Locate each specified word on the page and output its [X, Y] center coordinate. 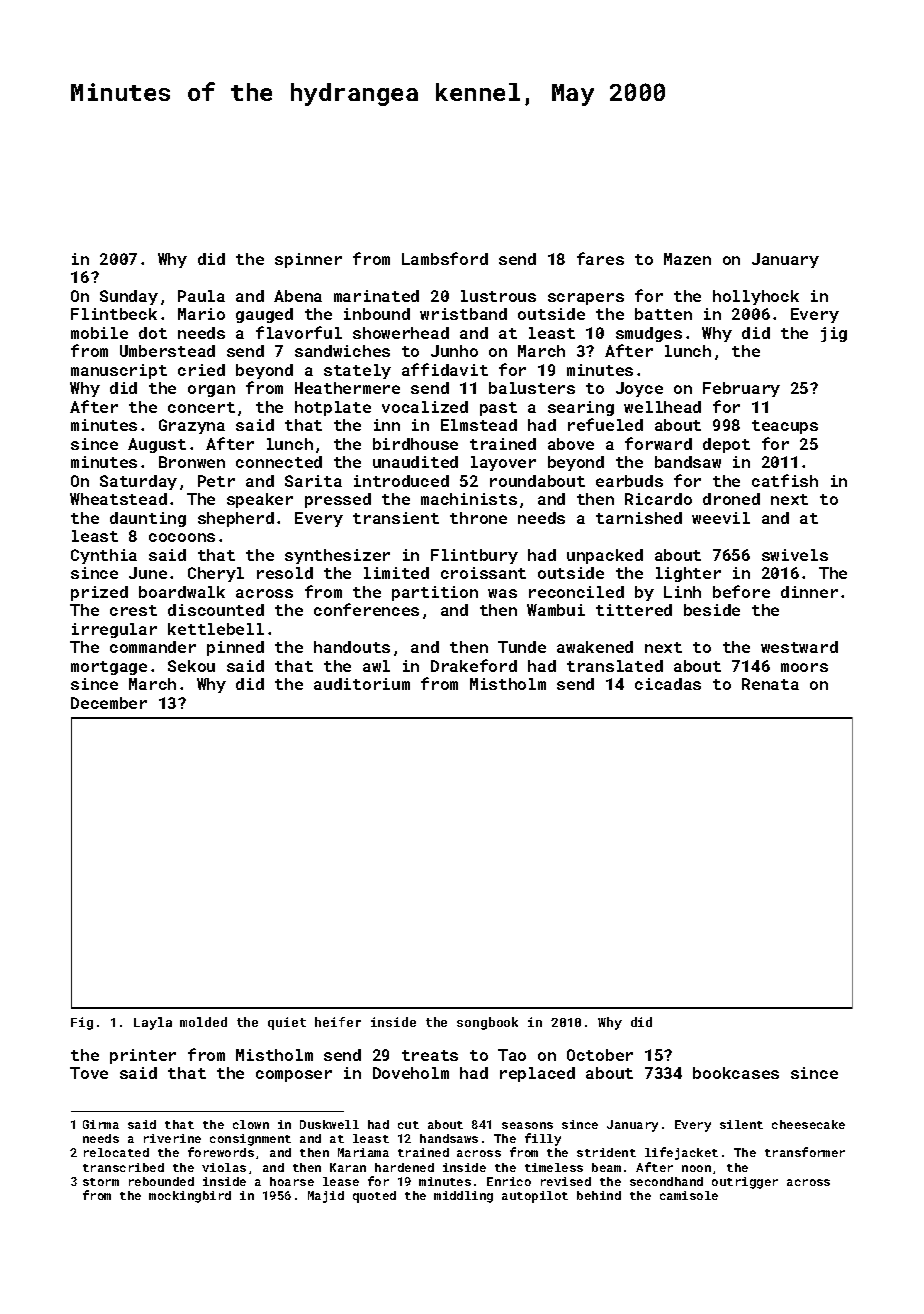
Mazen [687, 259]
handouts [352, 647]
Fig [82, 1023]
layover [503, 463]
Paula [201, 296]
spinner [308, 260]
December [109, 703]
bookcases [736, 1073]
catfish [785, 480]
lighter [688, 574]
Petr [216, 481]
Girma [101, 1124]
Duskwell [329, 1124]
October [600, 1055]
